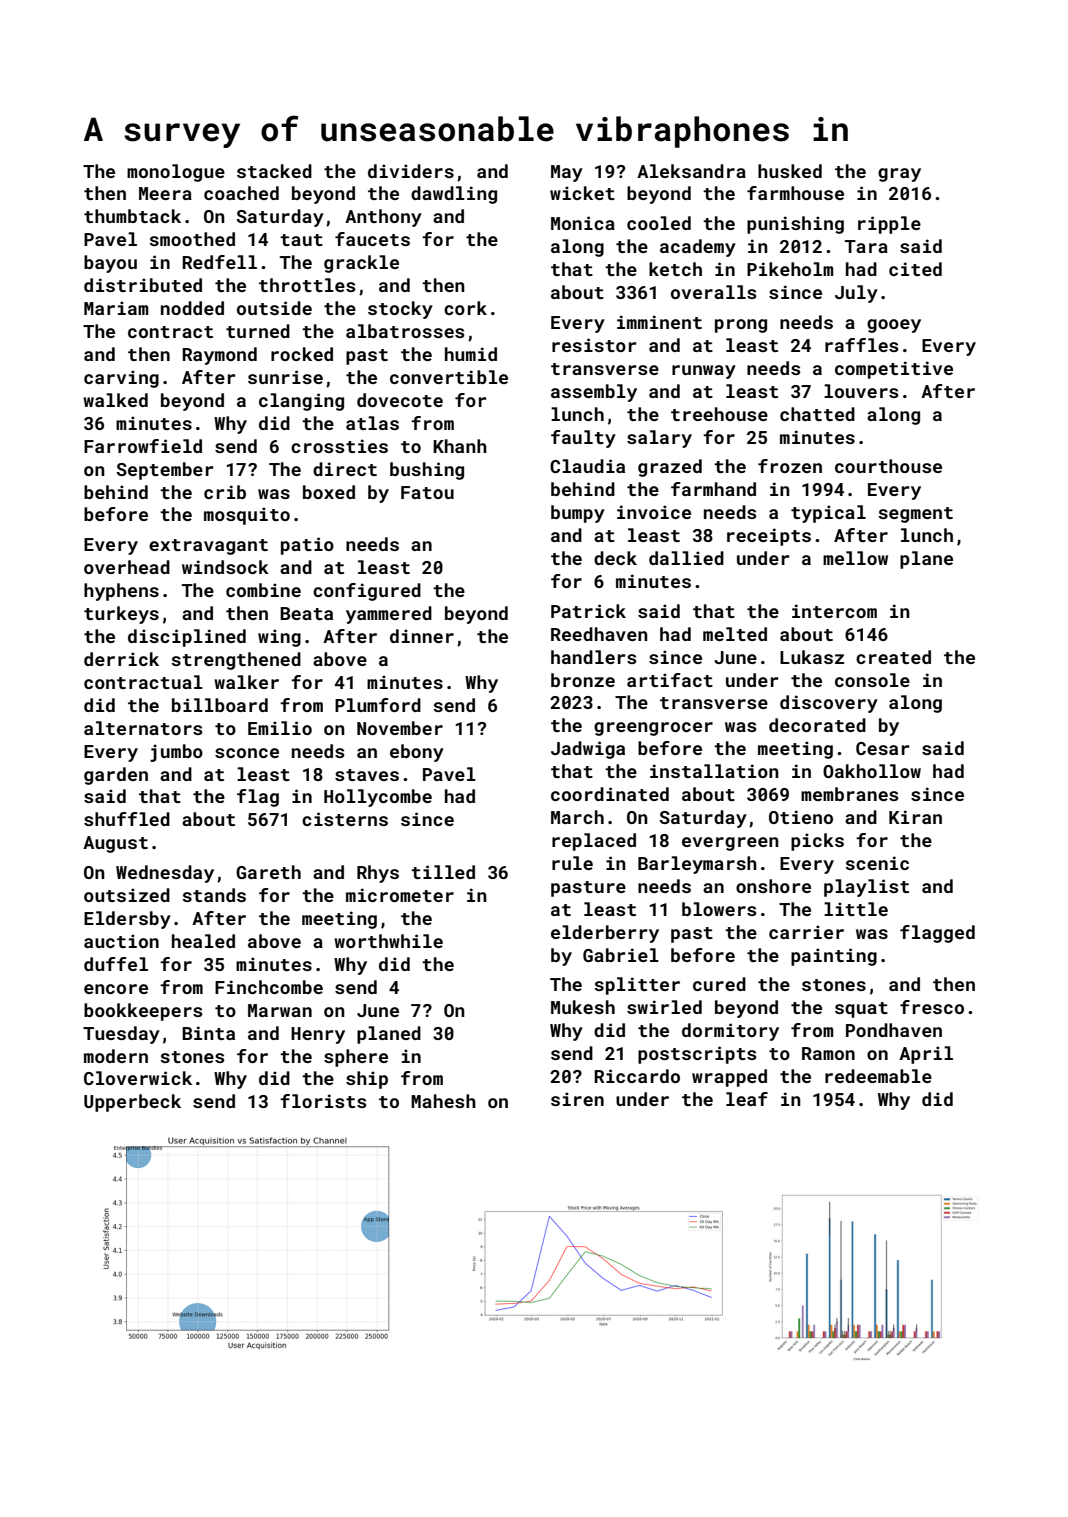 This screenshot has width=1068, height=1517. What do you see at coordinates (686, 558) in the screenshot?
I see `dallied` at bounding box center [686, 558].
